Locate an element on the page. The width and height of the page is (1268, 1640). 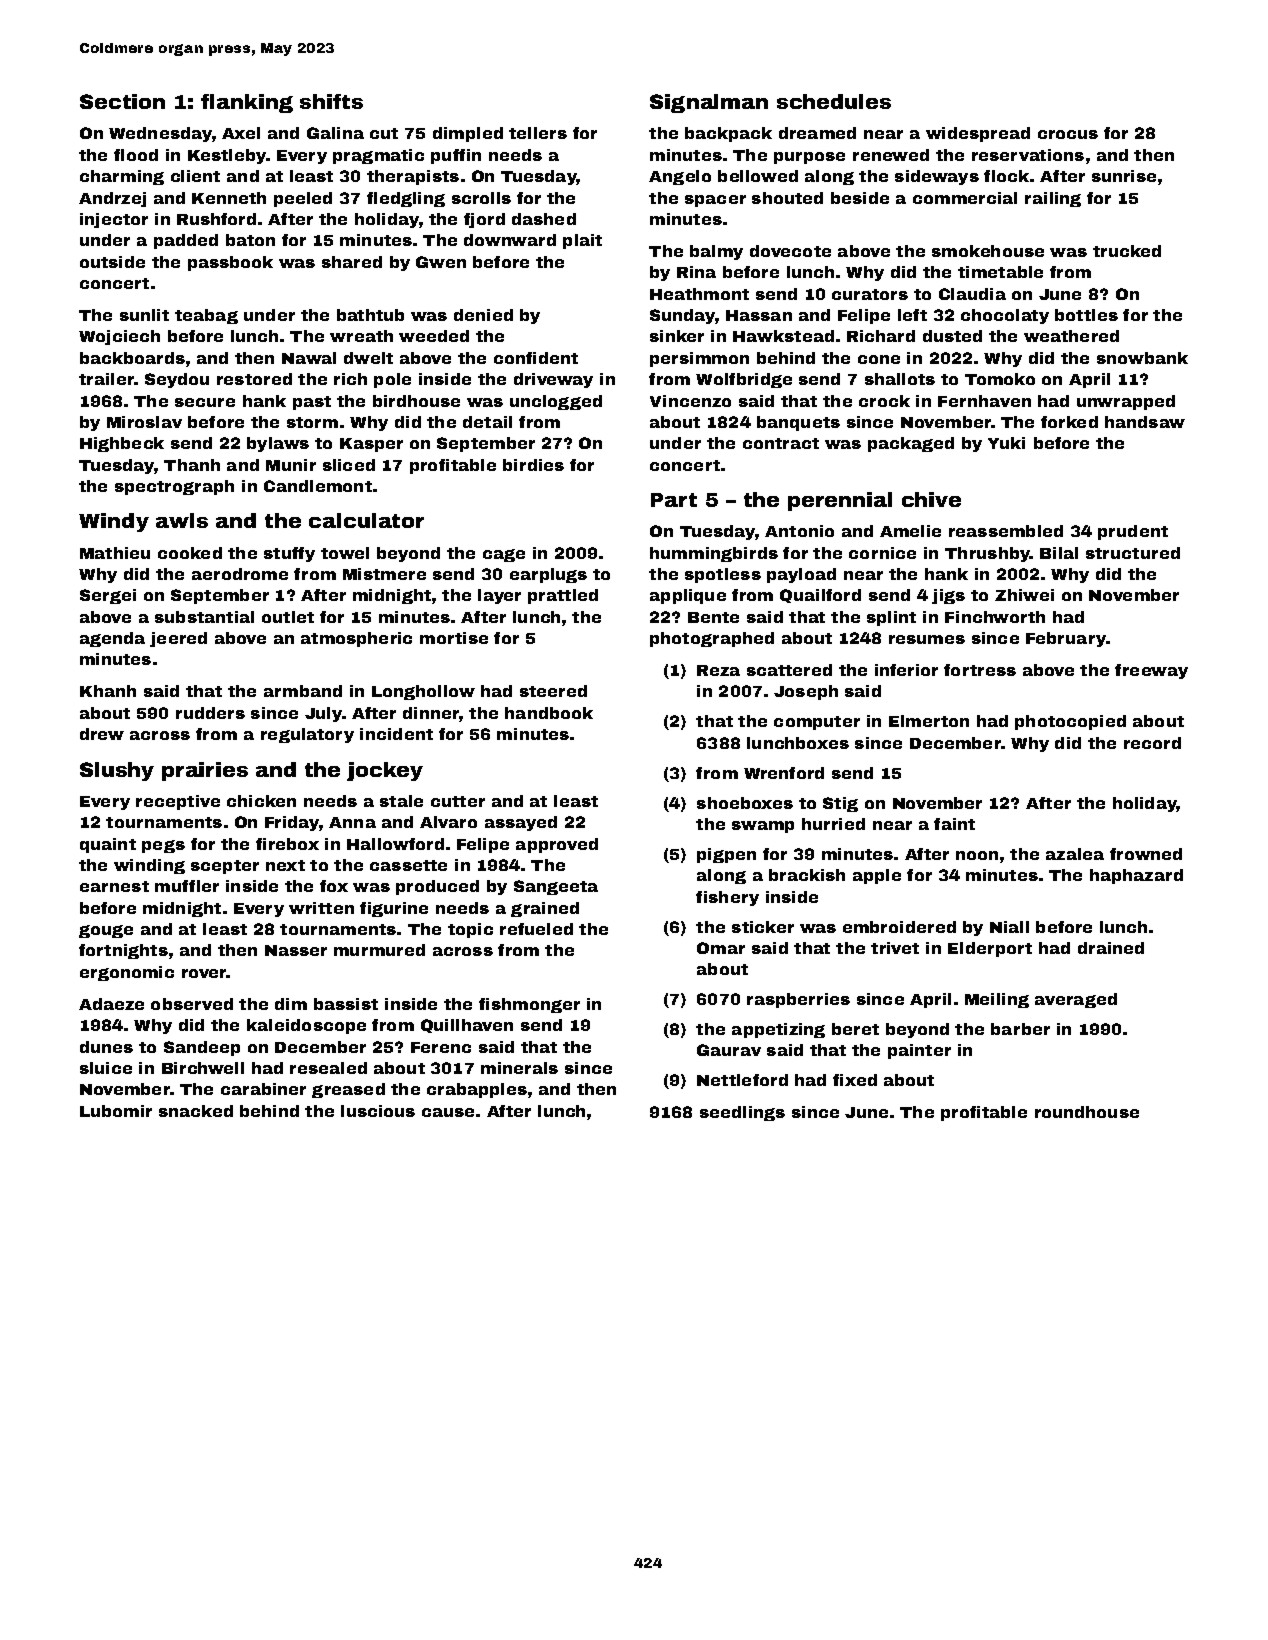
Sergei is located at coordinates (108, 596).
